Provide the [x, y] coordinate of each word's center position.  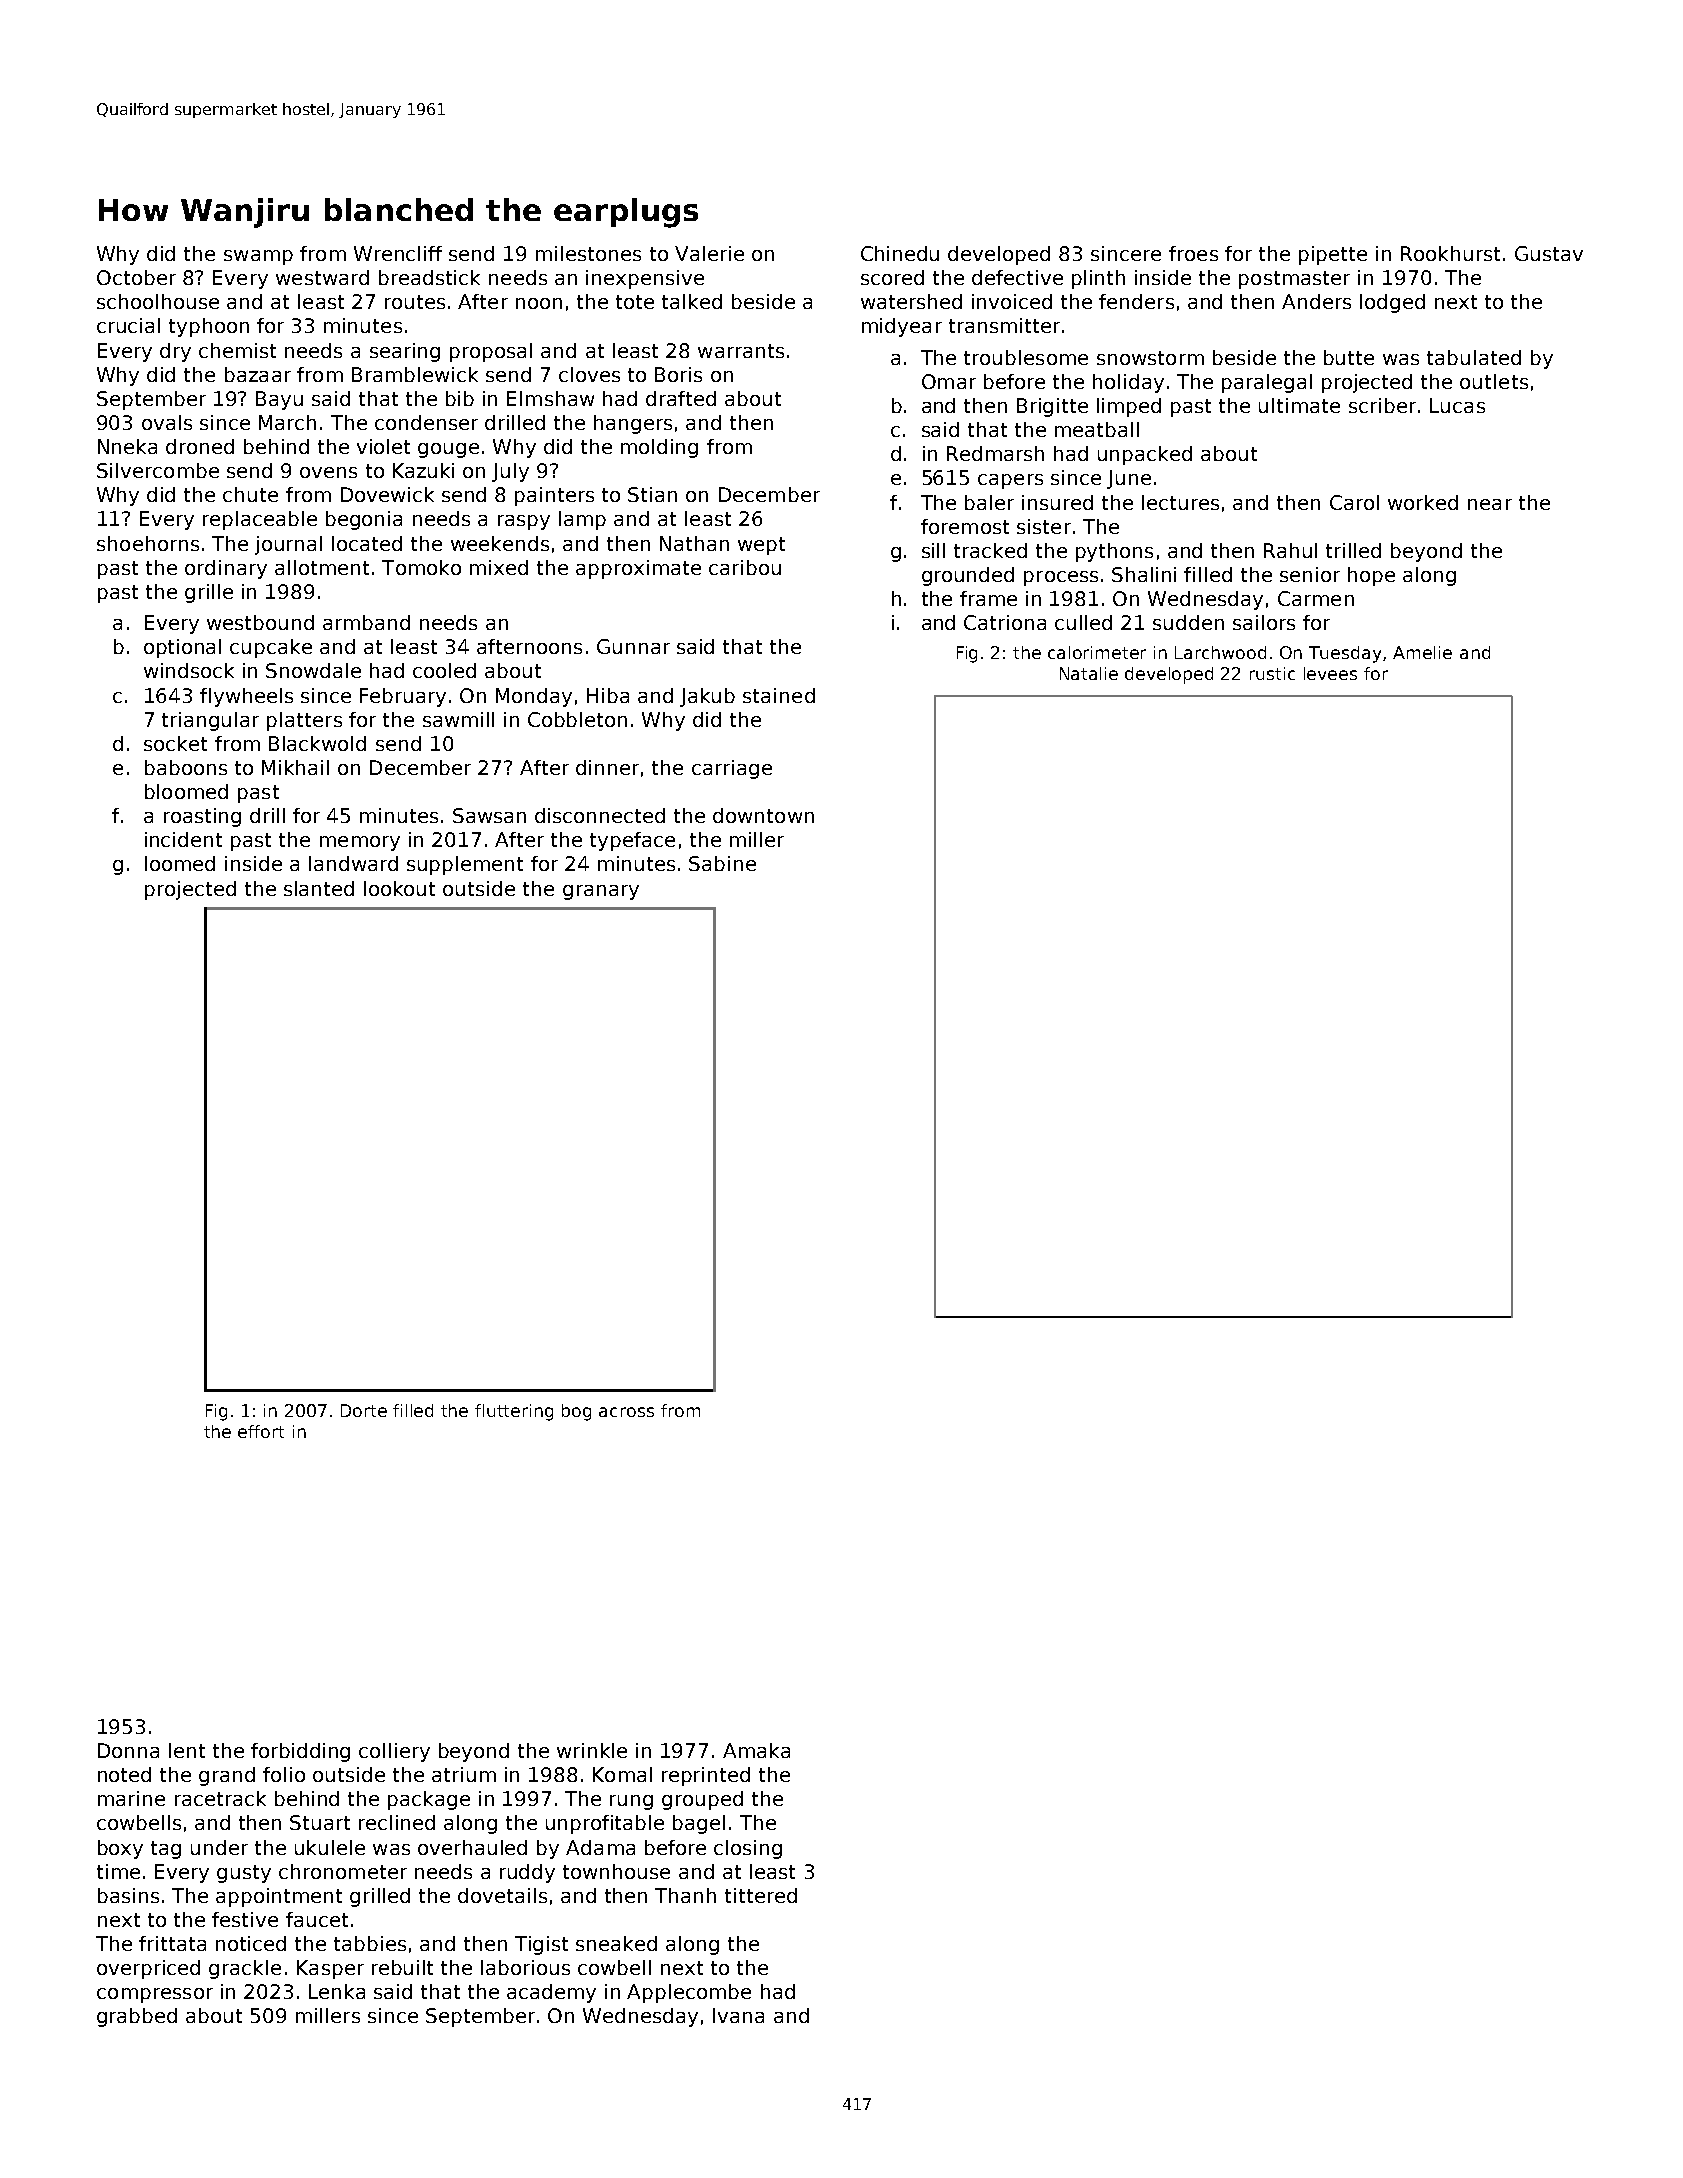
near [1490, 504]
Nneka [127, 446]
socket [175, 743]
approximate [638, 569]
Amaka [756, 1750]
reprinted [706, 1776]
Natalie [1089, 673]
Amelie [1422, 652]
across [626, 1412]
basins [128, 1895]
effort [261, 1431]
